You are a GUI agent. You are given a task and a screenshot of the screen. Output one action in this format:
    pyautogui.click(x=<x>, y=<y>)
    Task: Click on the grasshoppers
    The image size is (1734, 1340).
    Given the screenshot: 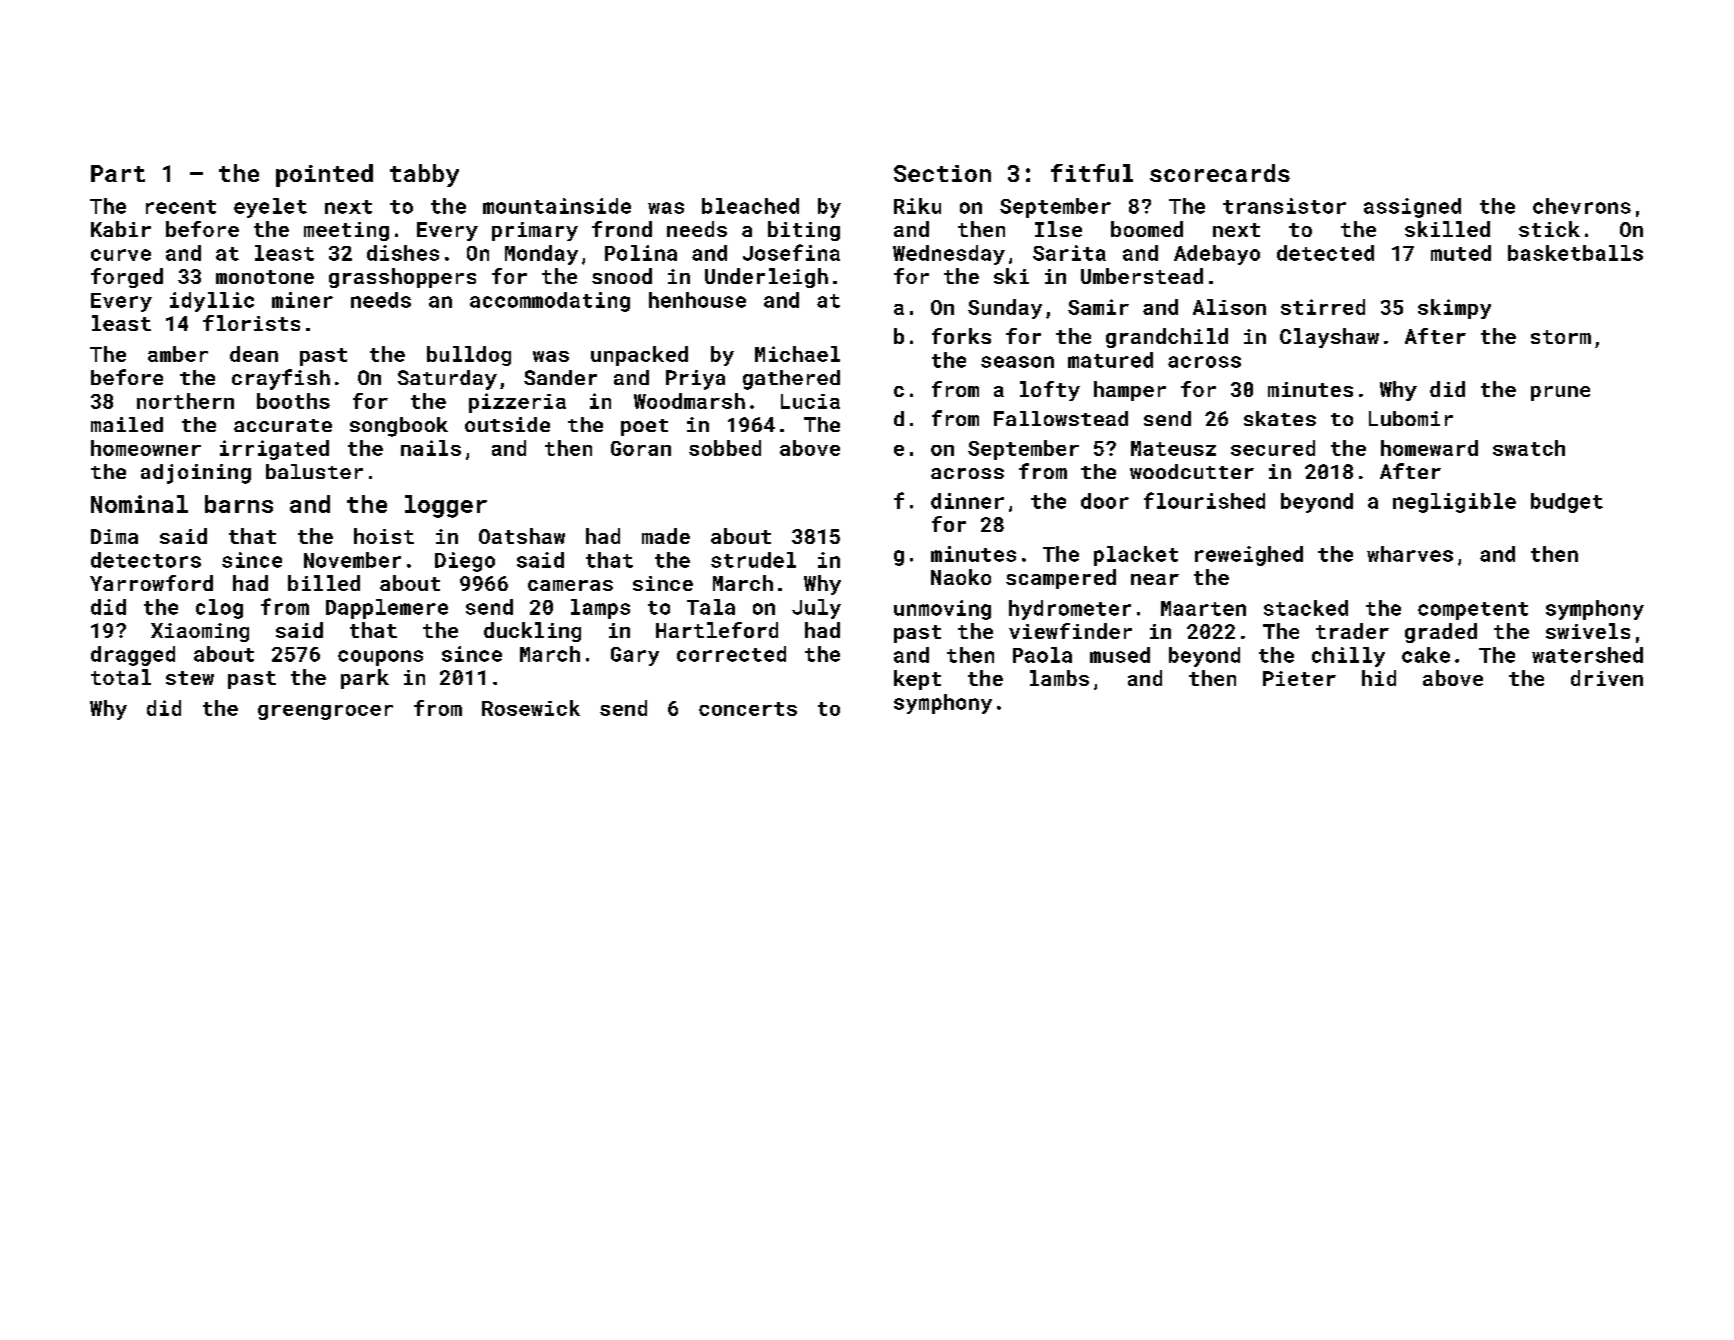 What is the action you would take?
    pyautogui.click(x=402, y=278)
